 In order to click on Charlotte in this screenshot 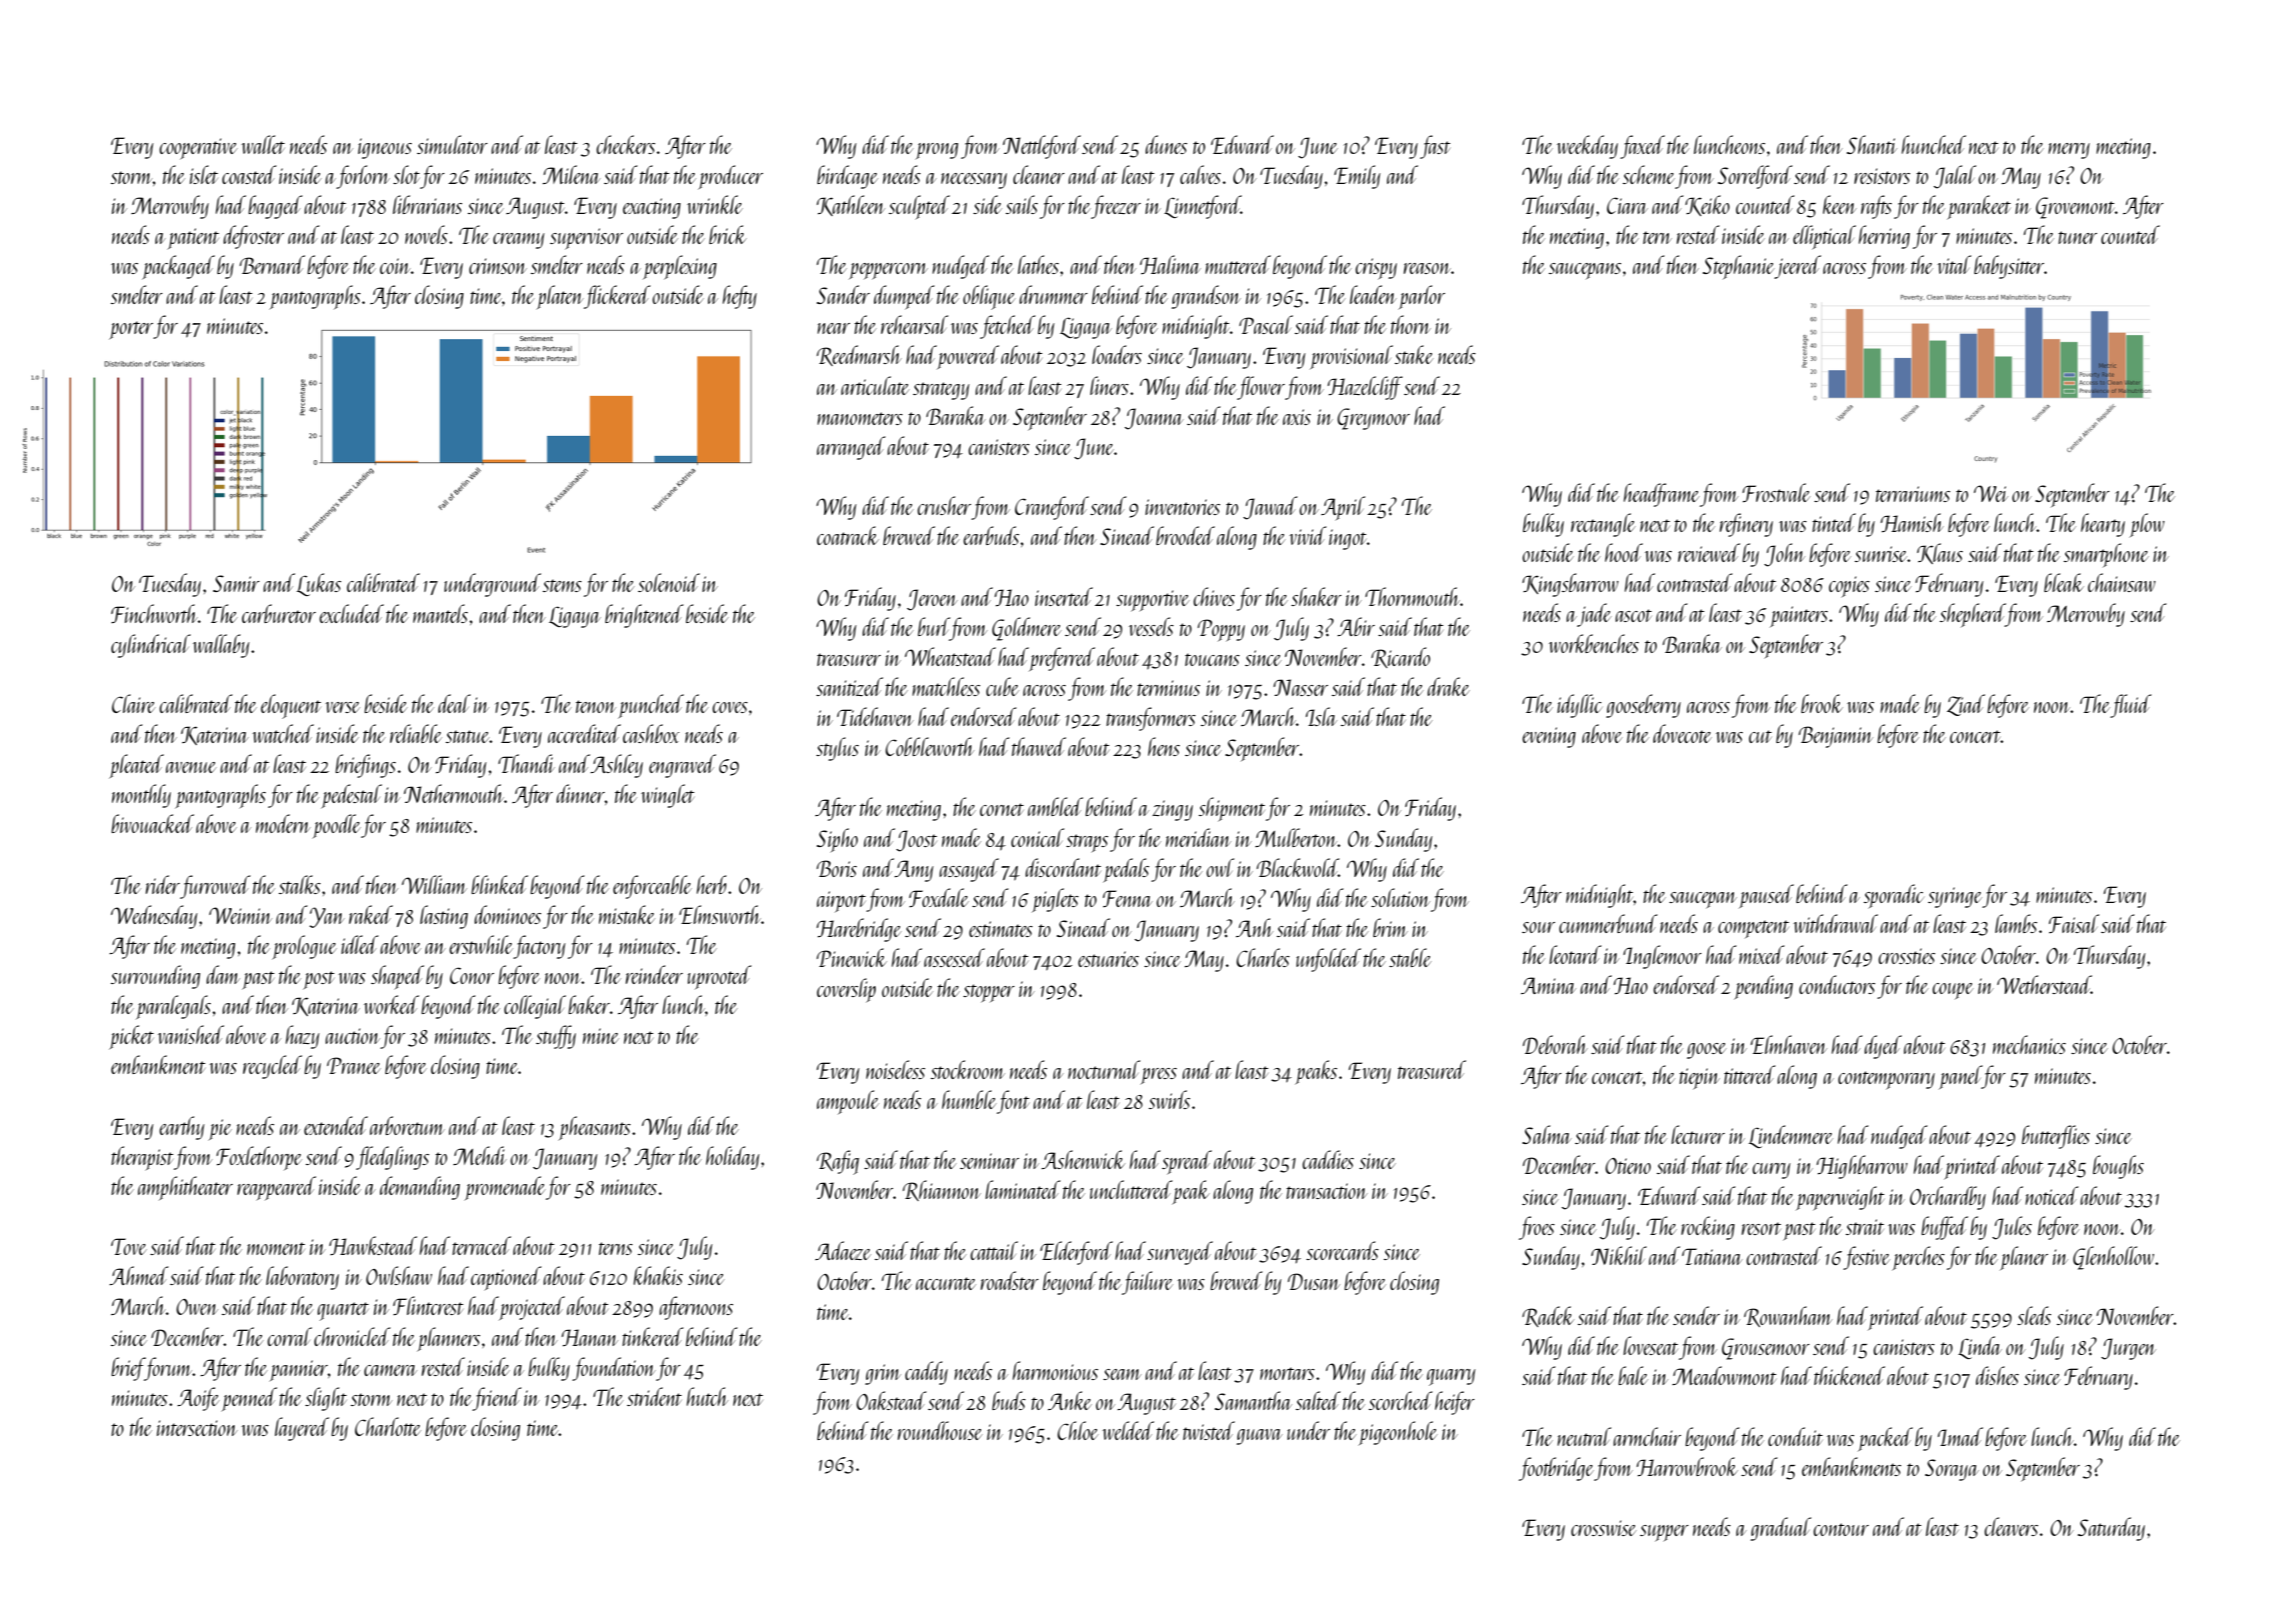, I will do `click(388, 1426)`.
